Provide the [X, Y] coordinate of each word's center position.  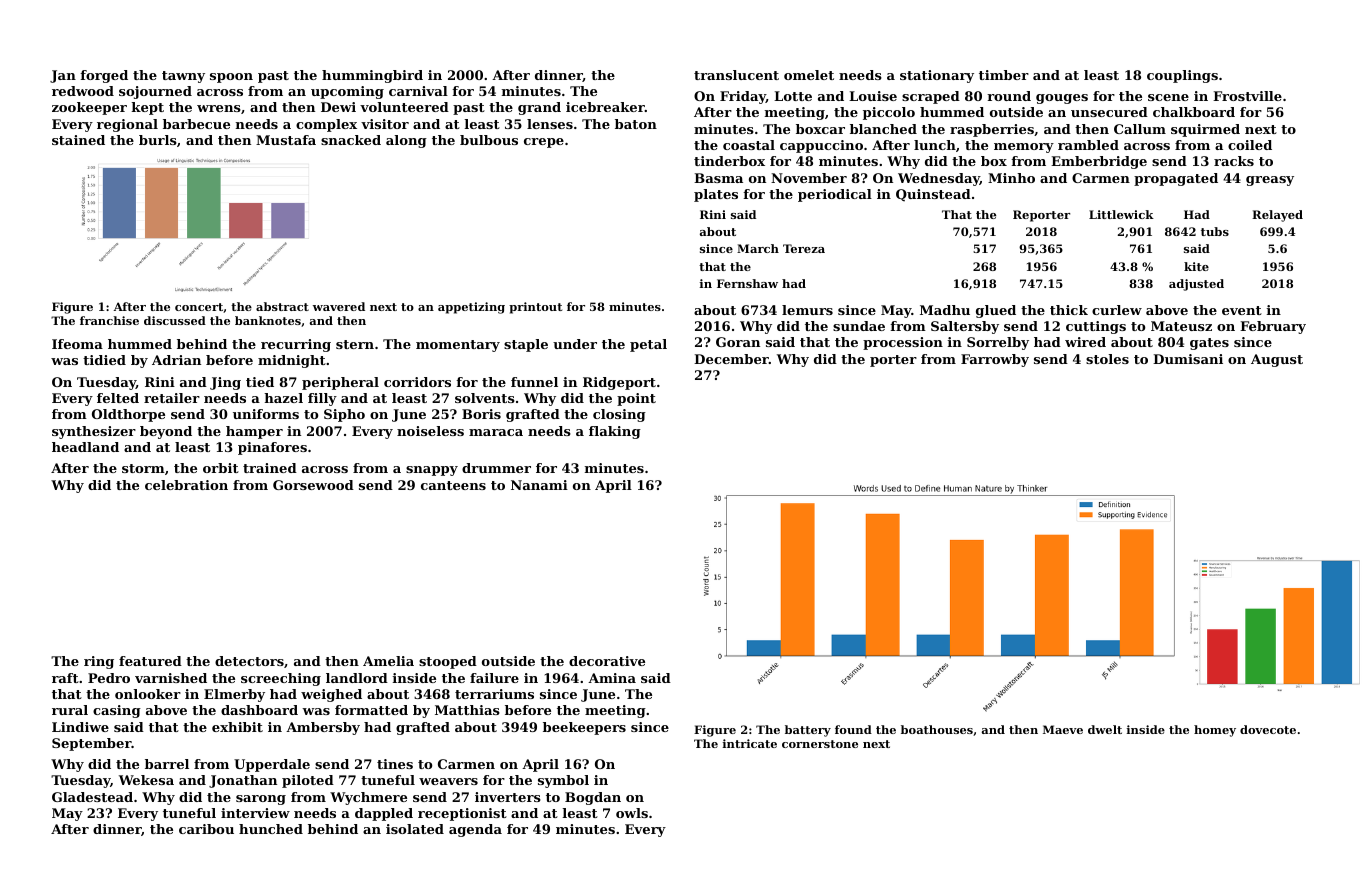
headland [85, 447]
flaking [615, 432]
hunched [271, 829]
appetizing [471, 308]
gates [1209, 344]
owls [632, 813]
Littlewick [1121, 214]
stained [78, 140]
